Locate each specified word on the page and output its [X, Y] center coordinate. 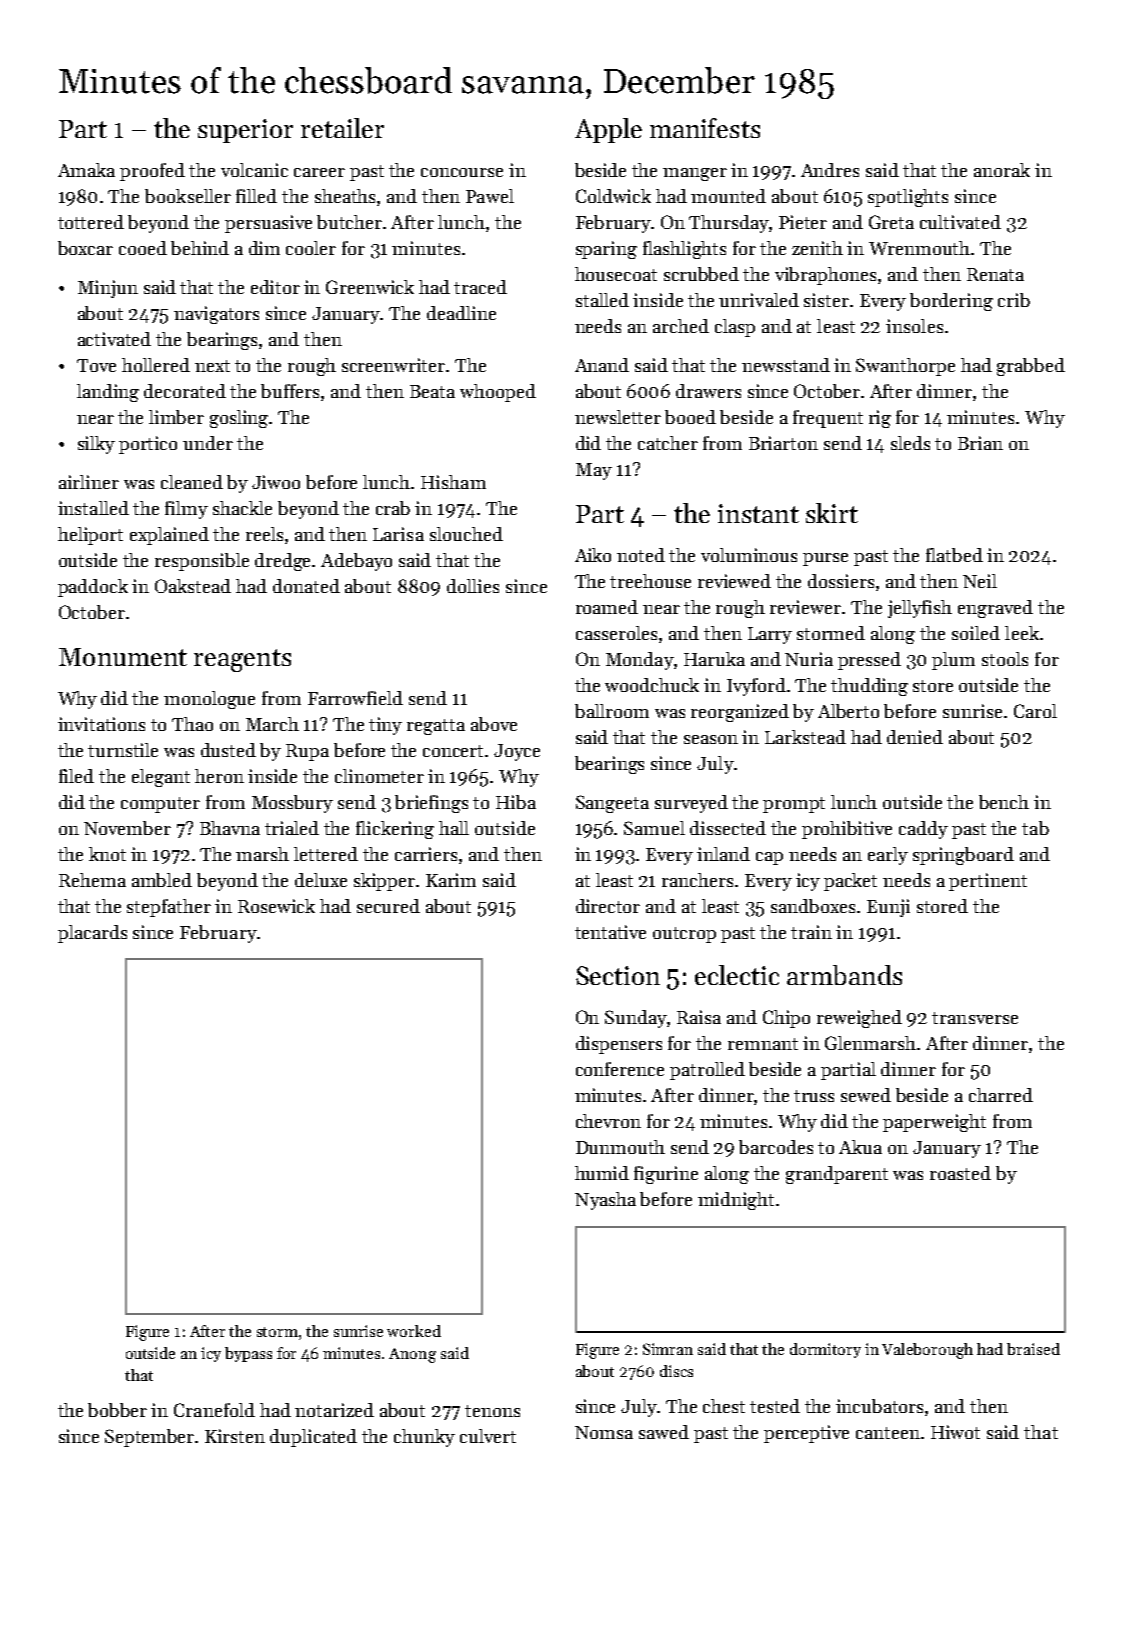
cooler [311, 248]
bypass [248, 1354]
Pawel [490, 196]
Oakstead [193, 586]
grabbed [1031, 367]
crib [1014, 300]
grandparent [837, 1175]
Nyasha [605, 1201]
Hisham [453, 482]
